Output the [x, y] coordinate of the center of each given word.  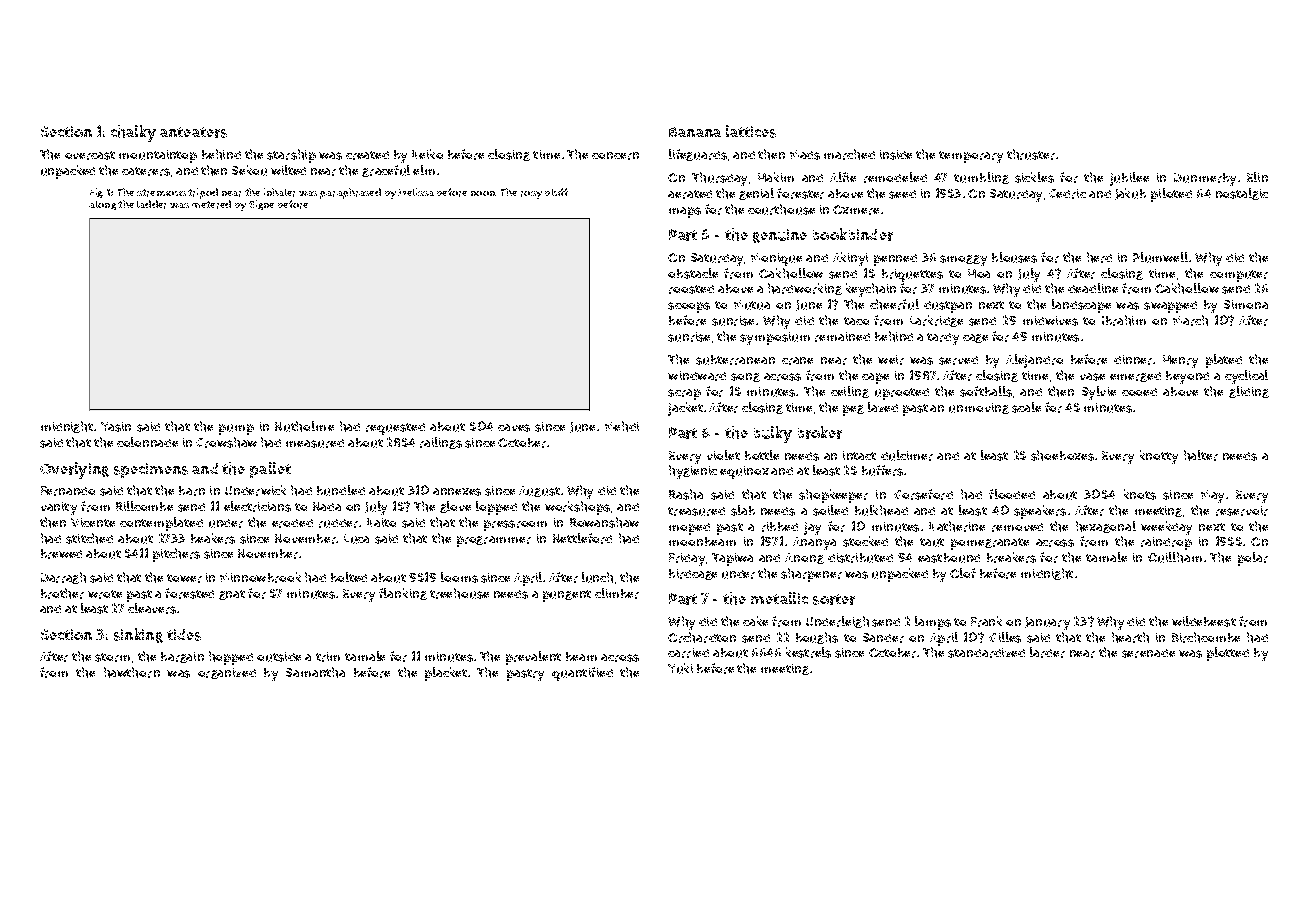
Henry [1180, 361]
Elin [1257, 177]
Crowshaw [226, 442]
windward [697, 376]
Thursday [719, 179]
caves [514, 428]
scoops [689, 307]
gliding [1249, 392]
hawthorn [132, 672]
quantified [582, 674]
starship [291, 156]
